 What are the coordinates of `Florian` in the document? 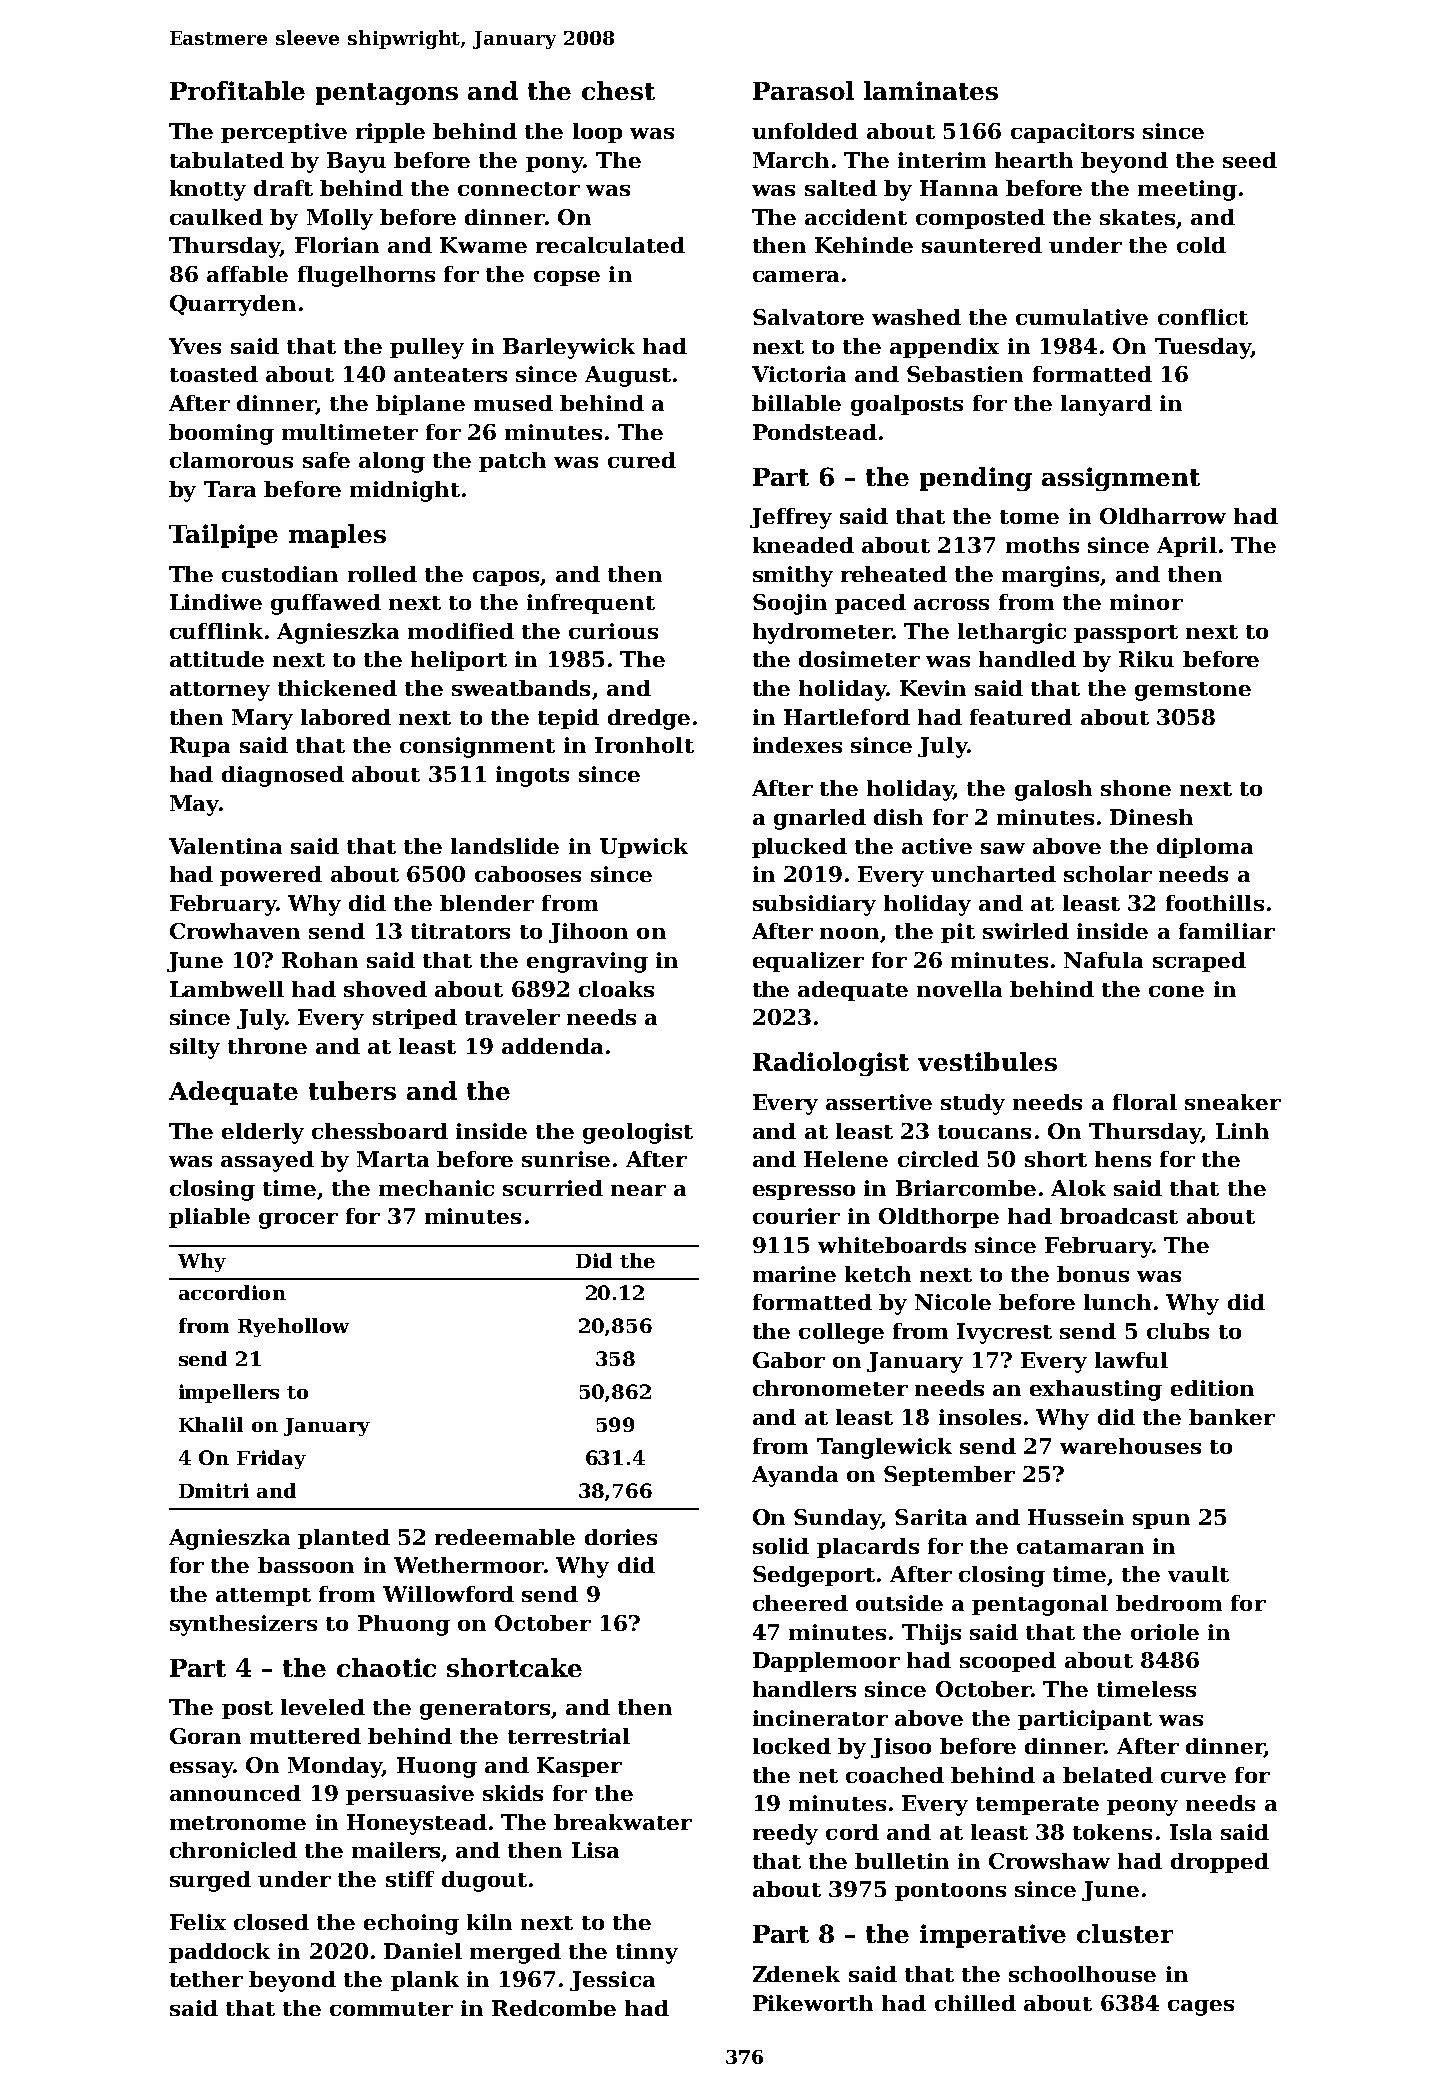 It's located at (337, 245).
